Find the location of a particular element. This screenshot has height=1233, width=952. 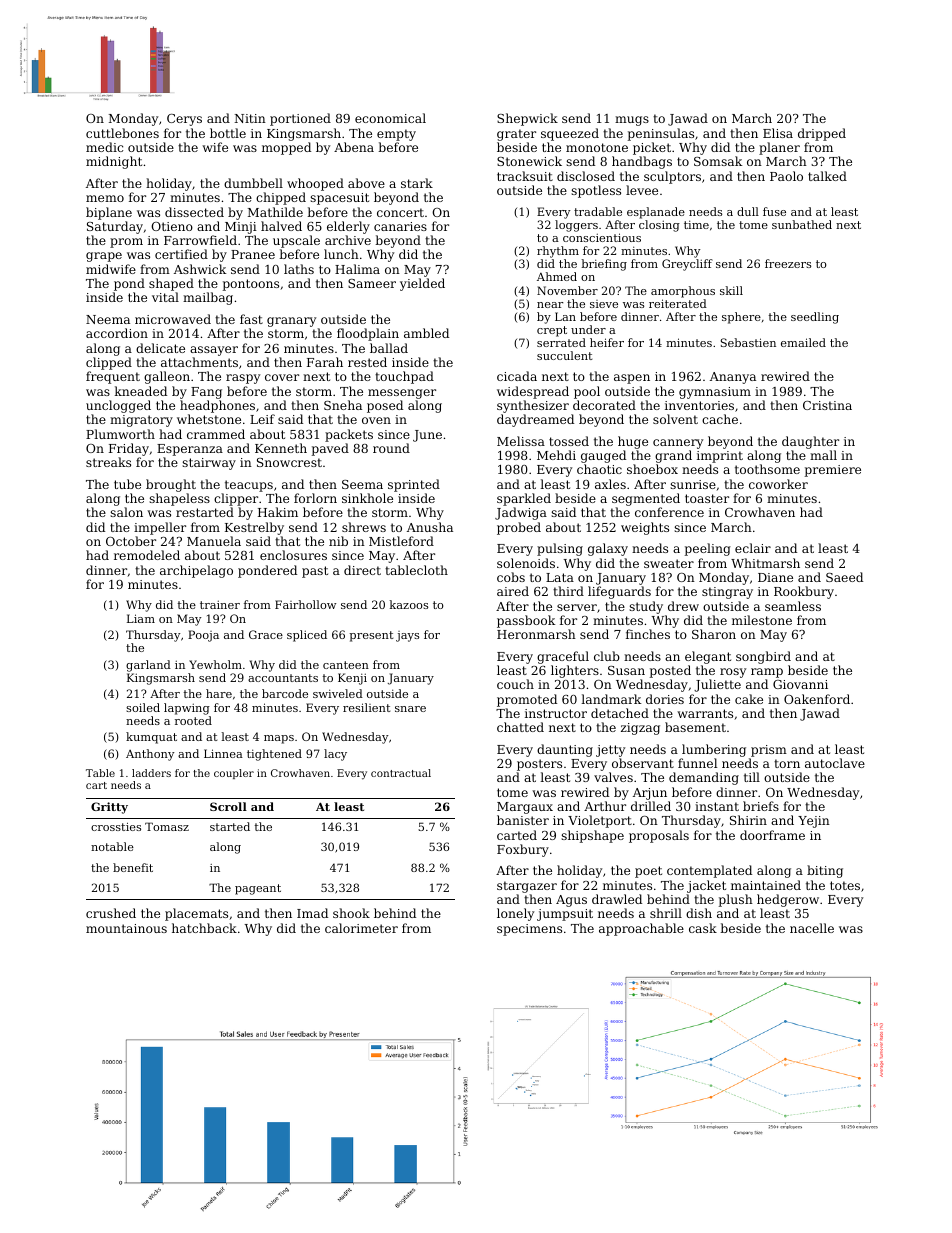

Seema is located at coordinates (362, 484).
